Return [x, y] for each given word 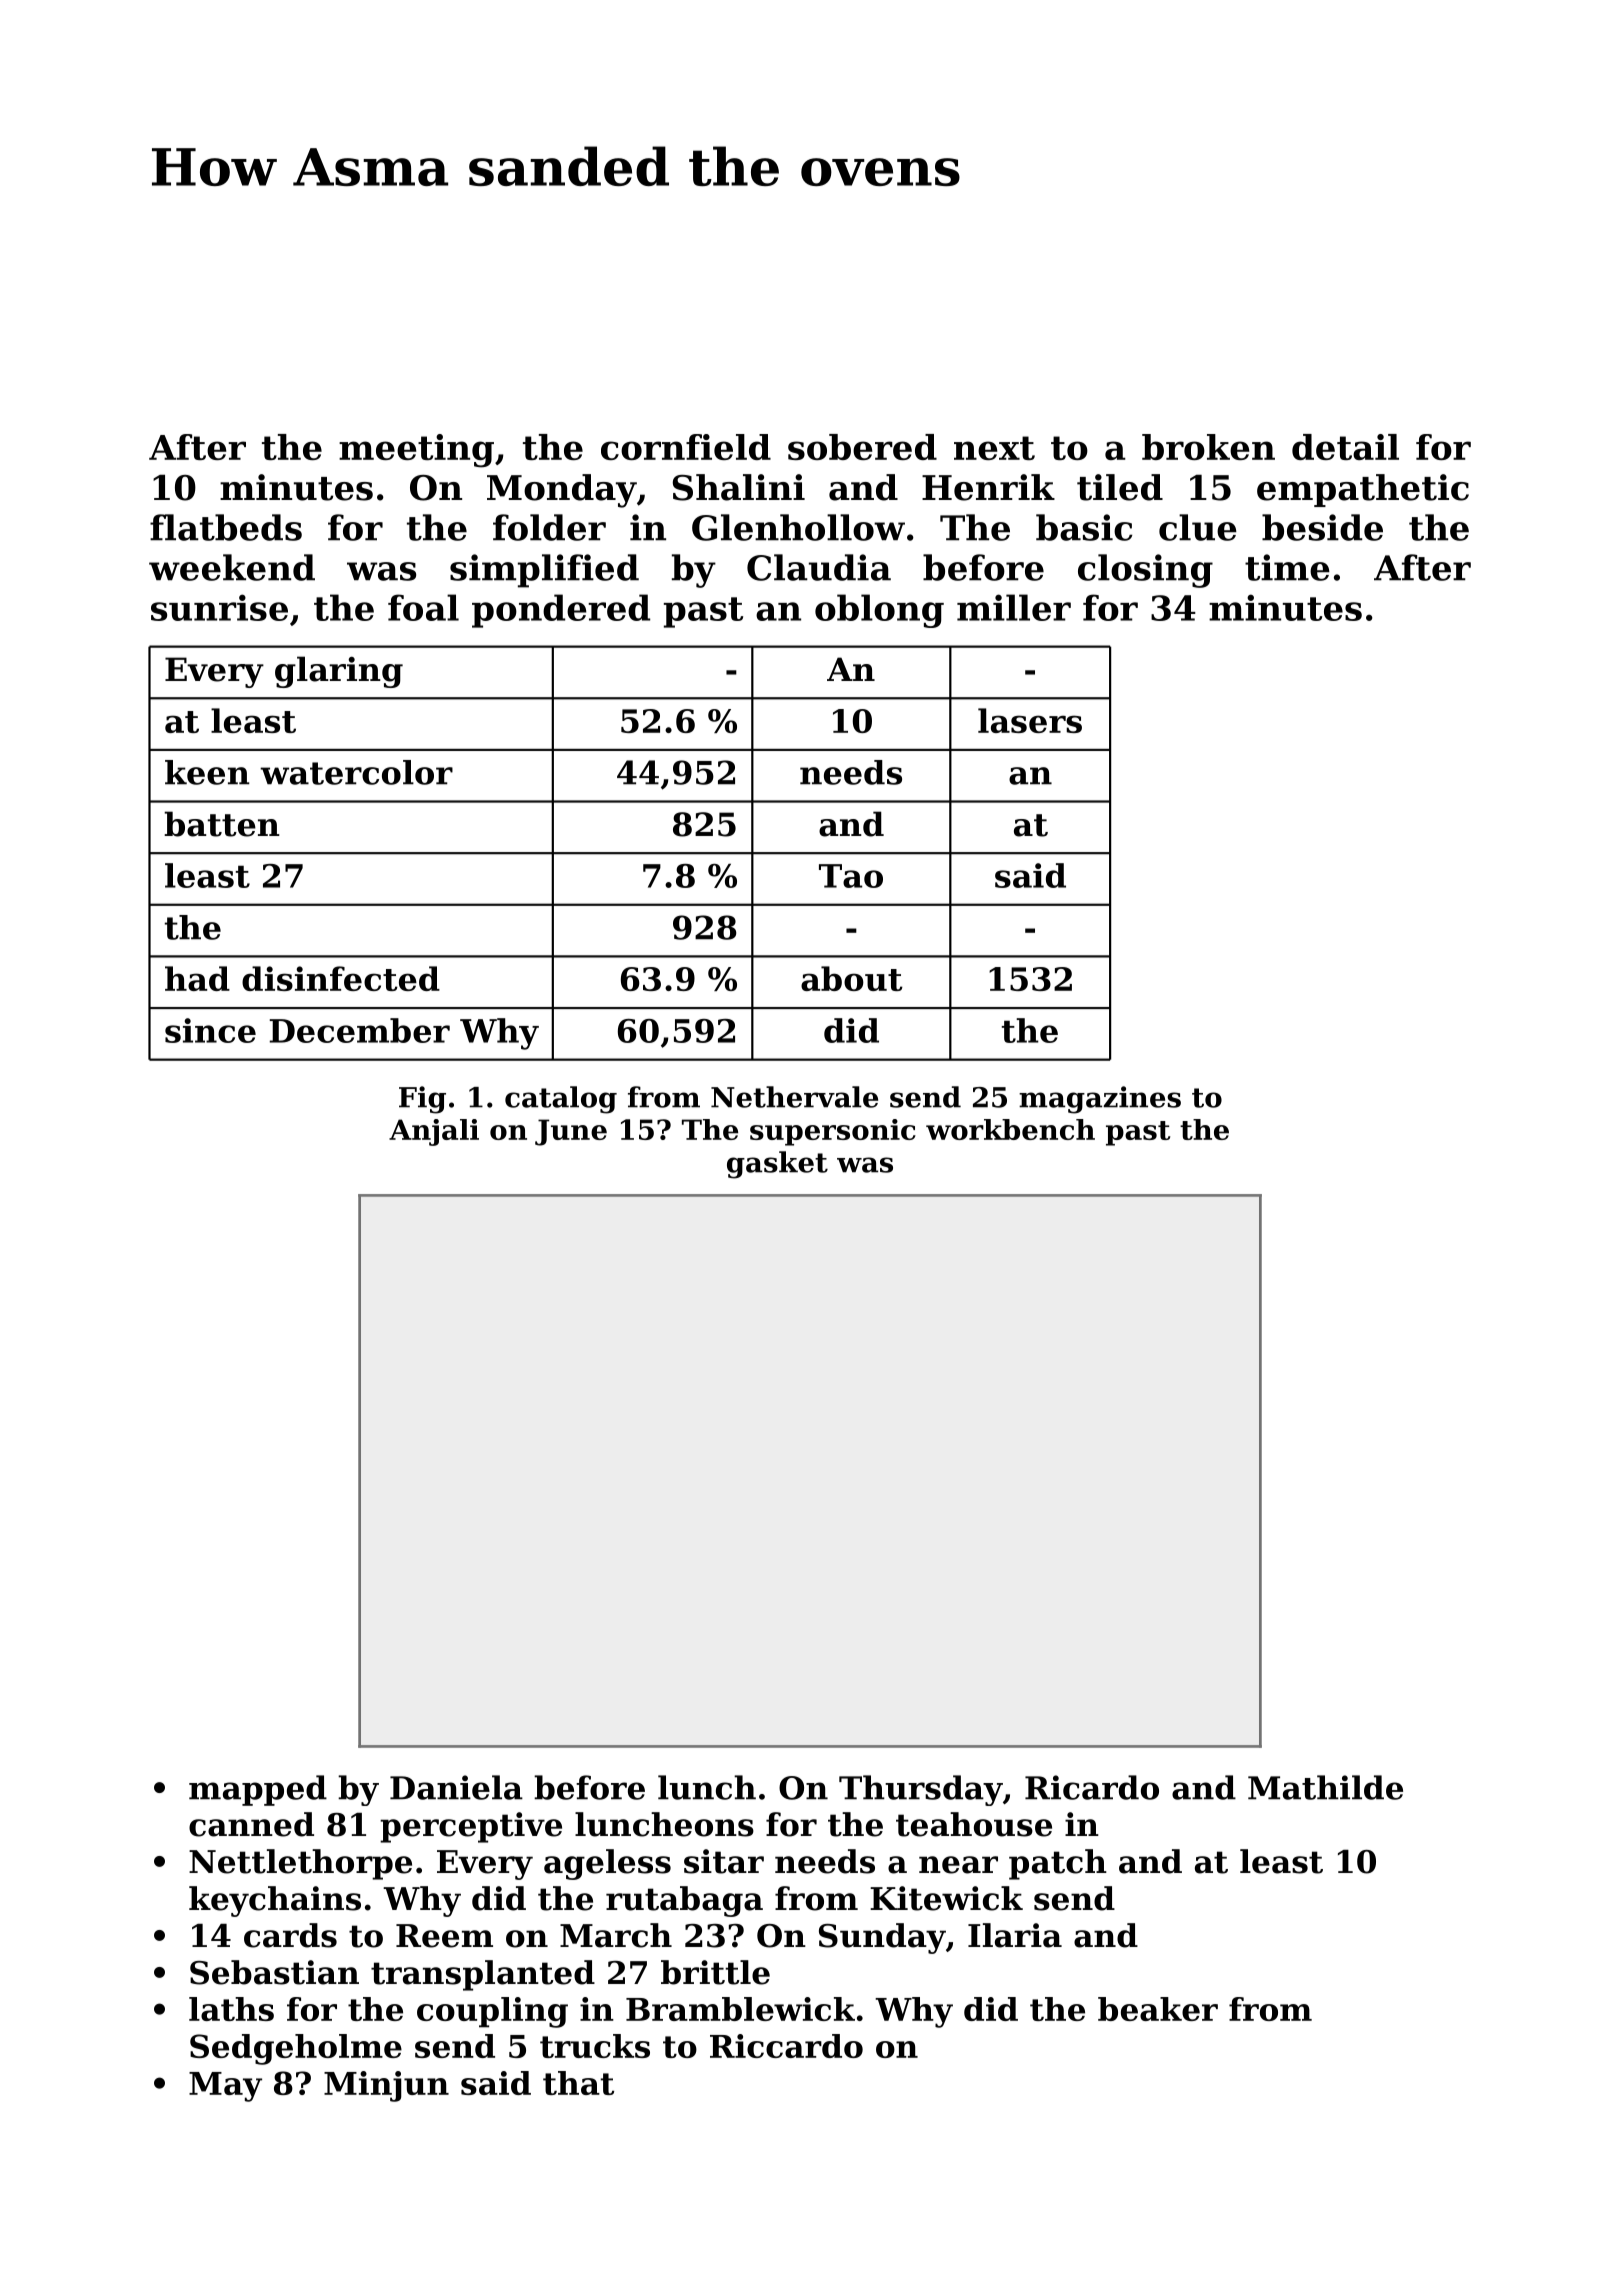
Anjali [434, 1132]
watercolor [356, 772]
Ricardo [1092, 1787]
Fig [422, 1100]
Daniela [456, 1787]
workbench [1010, 1129]
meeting [416, 451]
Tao [851, 876]
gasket [777, 1165]
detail [1345, 447]
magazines [1100, 1100]
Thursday [921, 1790]
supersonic [833, 1132]
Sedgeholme [296, 2049]
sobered [862, 447]
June [571, 1132]
